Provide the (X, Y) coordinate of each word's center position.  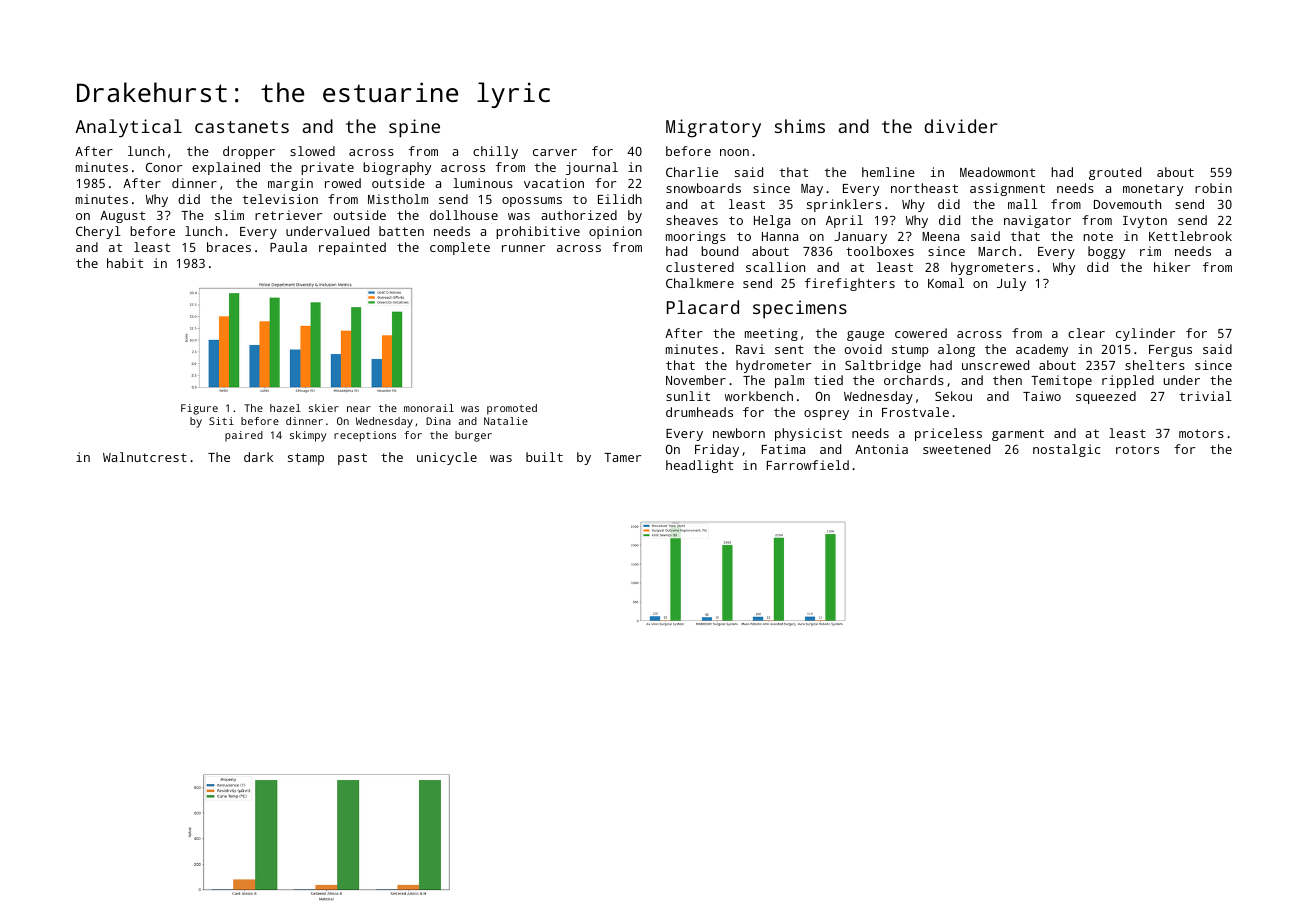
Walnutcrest (145, 457)
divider (961, 126)
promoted (512, 409)
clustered (700, 267)
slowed (312, 151)
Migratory (713, 128)
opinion (615, 232)
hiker (1172, 267)
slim (229, 215)
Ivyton (1145, 222)
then (1007, 380)
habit (125, 263)
